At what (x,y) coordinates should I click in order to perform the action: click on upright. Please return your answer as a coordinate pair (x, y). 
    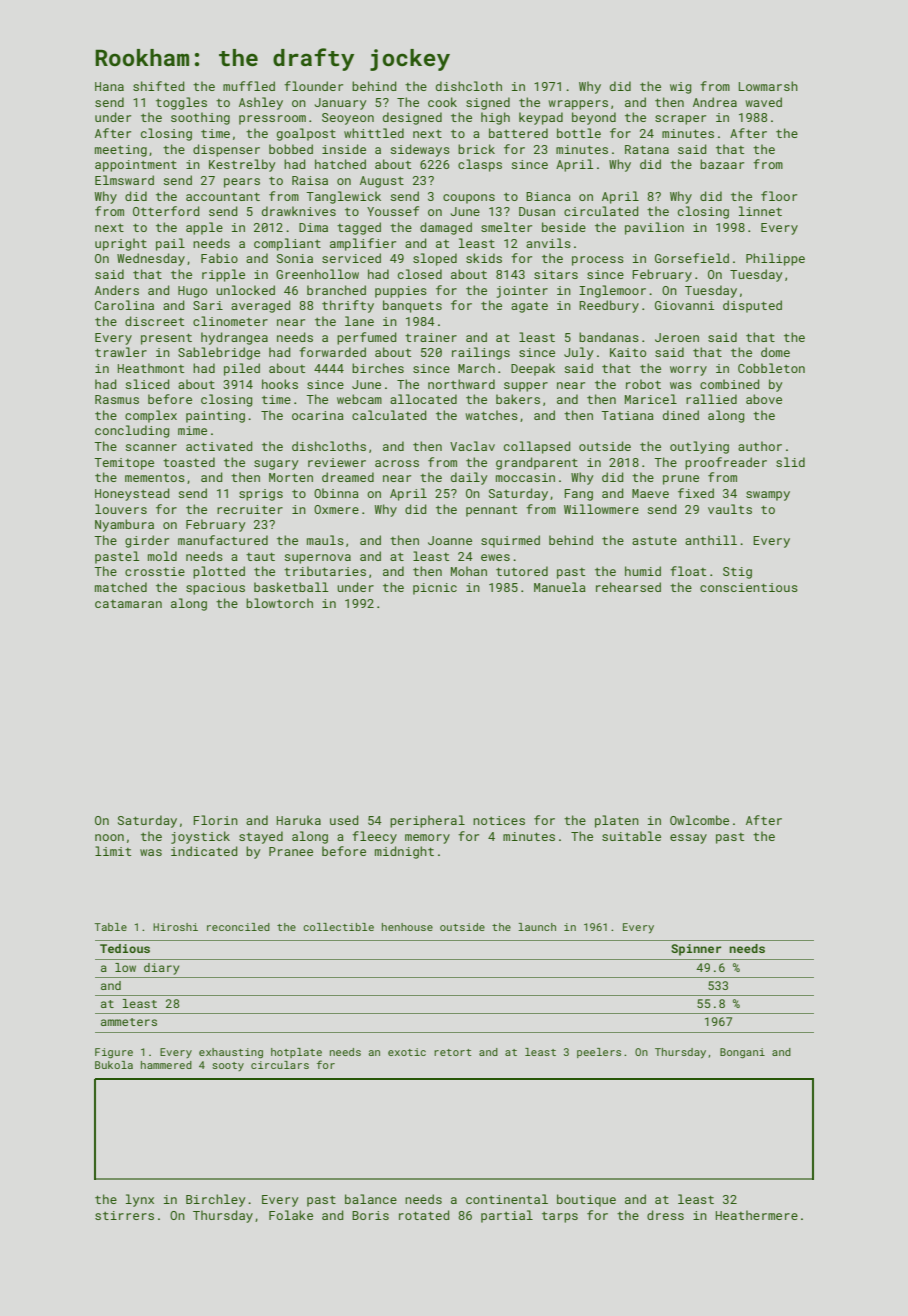
    Looking at the image, I should click on (121, 244).
